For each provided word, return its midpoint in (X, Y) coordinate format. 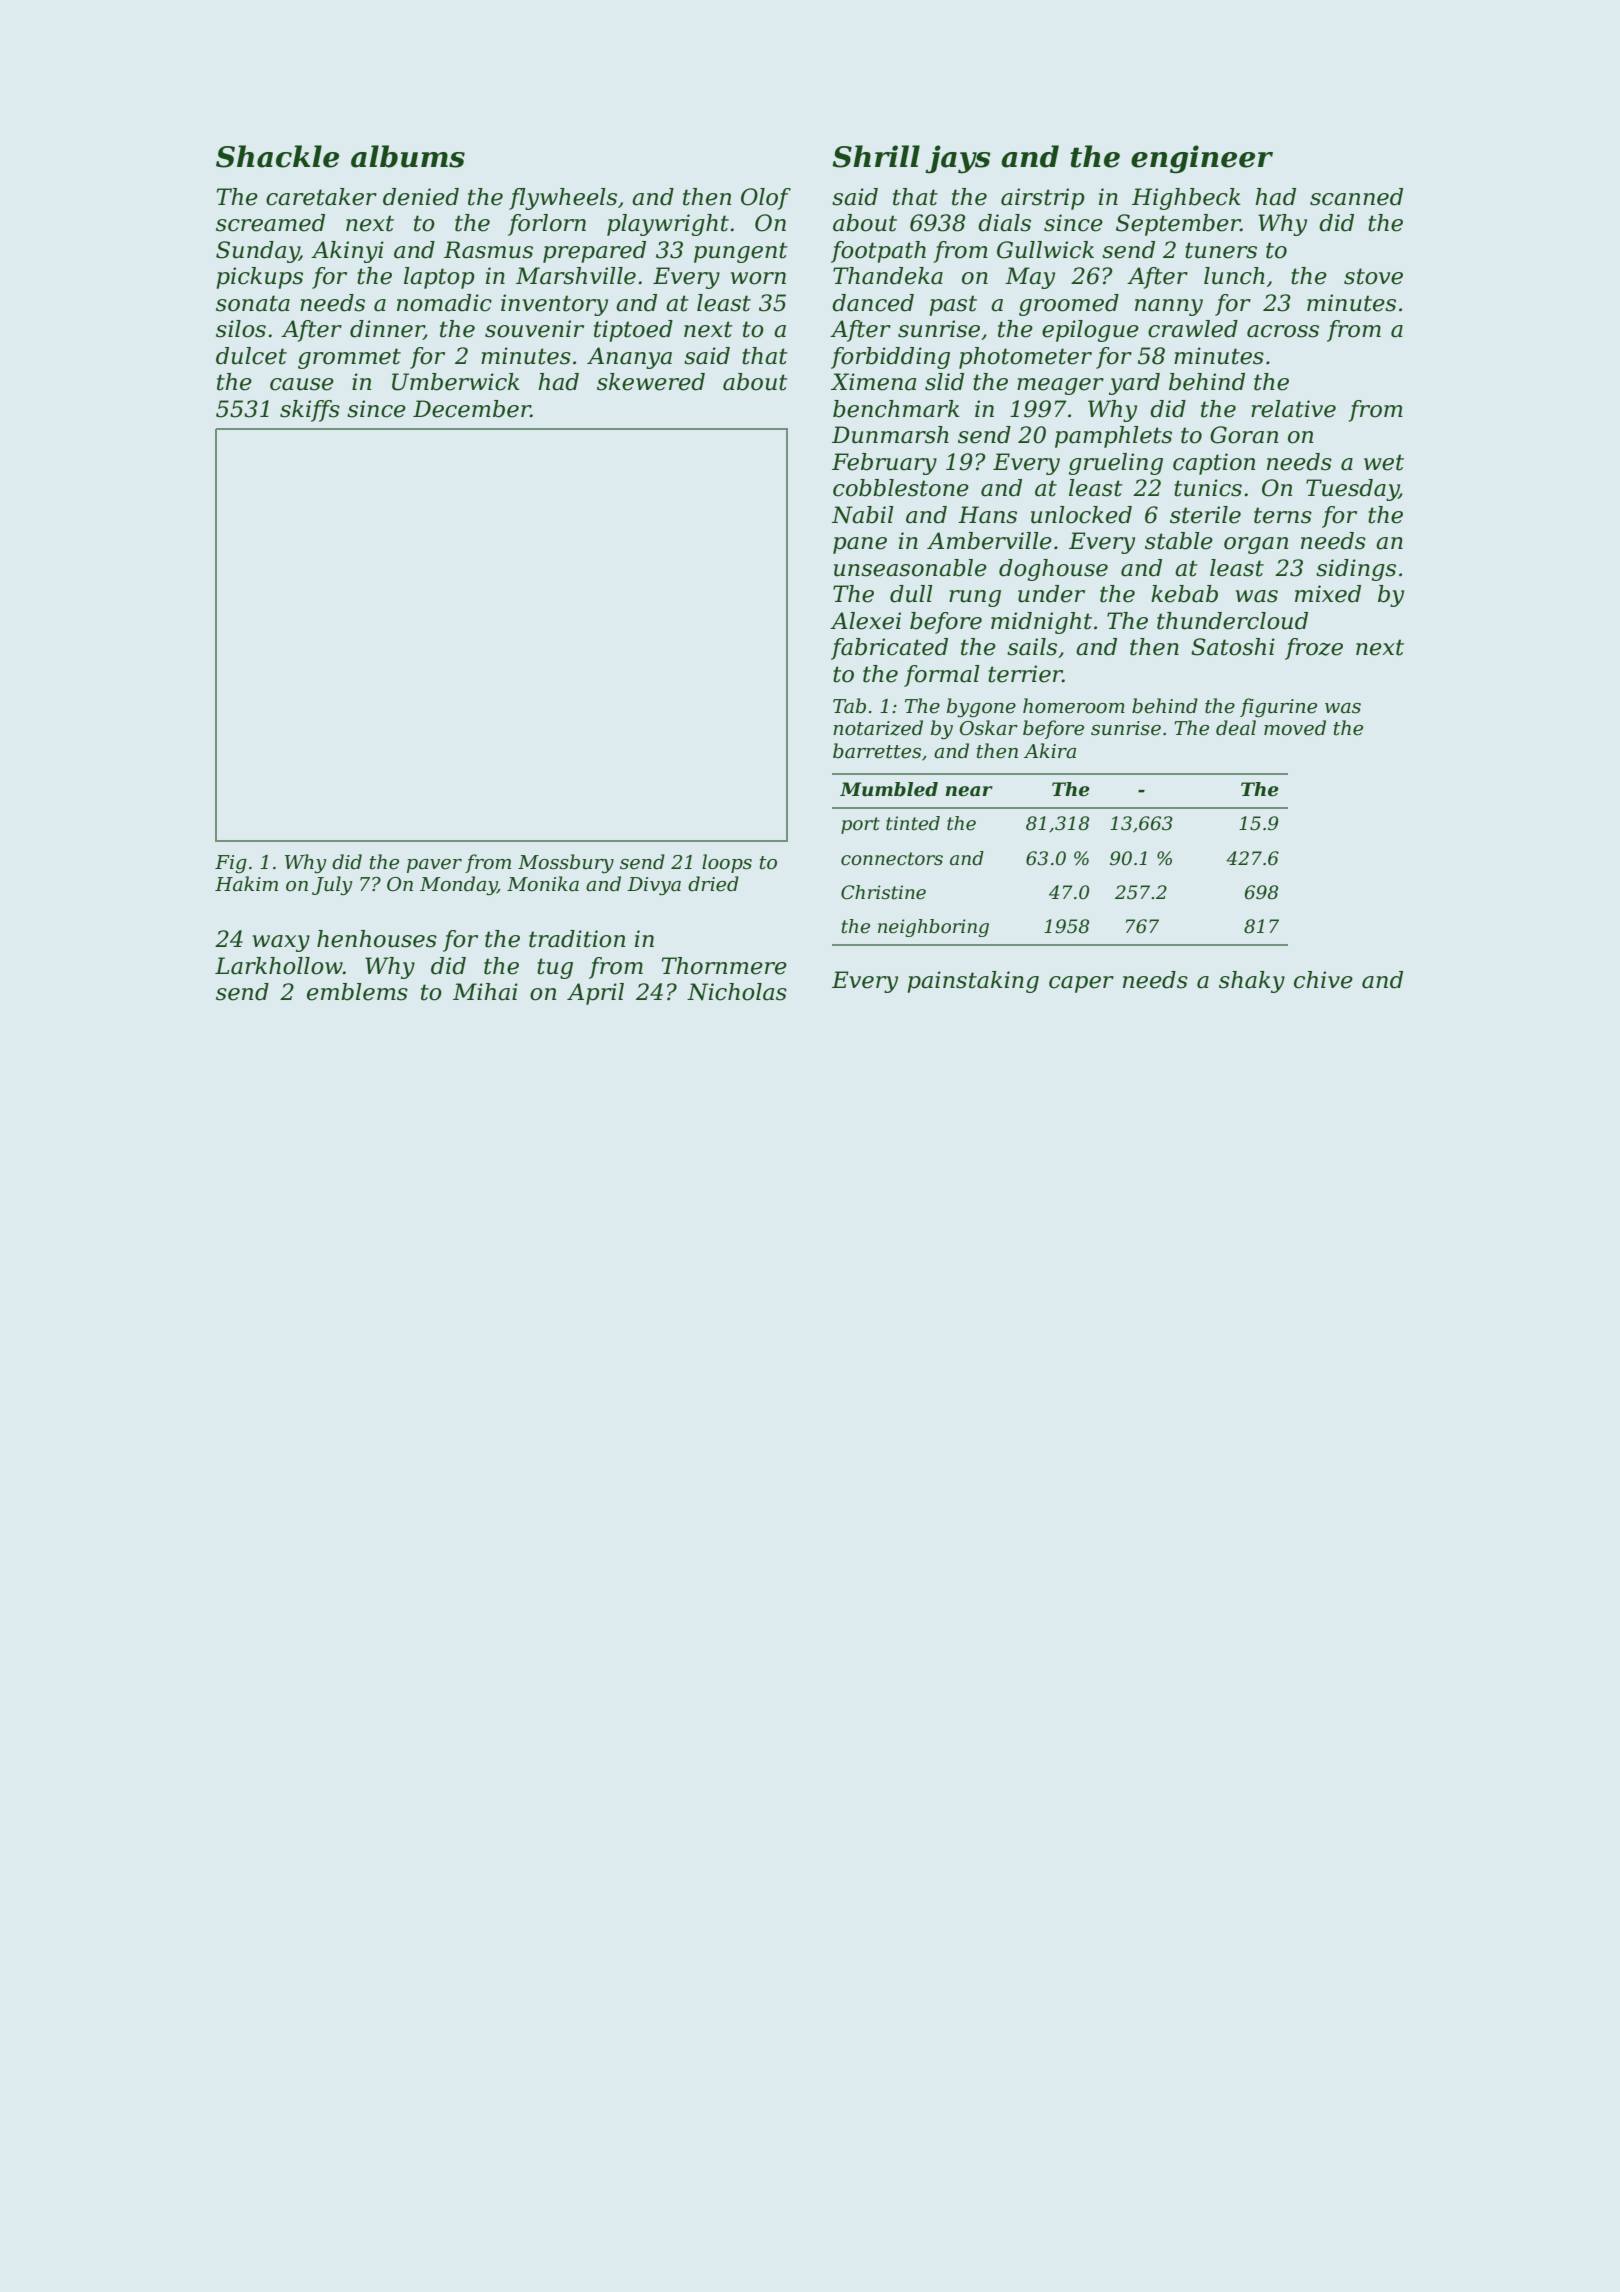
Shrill (876, 156)
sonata (253, 303)
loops (727, 863)
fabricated (889, 649)
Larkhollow (279, 966)
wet (1384, 462)
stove (1373, 276)
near (969, 791)
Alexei (865, 621)
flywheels (563, 199)
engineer (1202, 159)
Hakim (246, 883)
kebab (1184, 594)
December (472, 409)
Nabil (863, 515)
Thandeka (888, 276)
